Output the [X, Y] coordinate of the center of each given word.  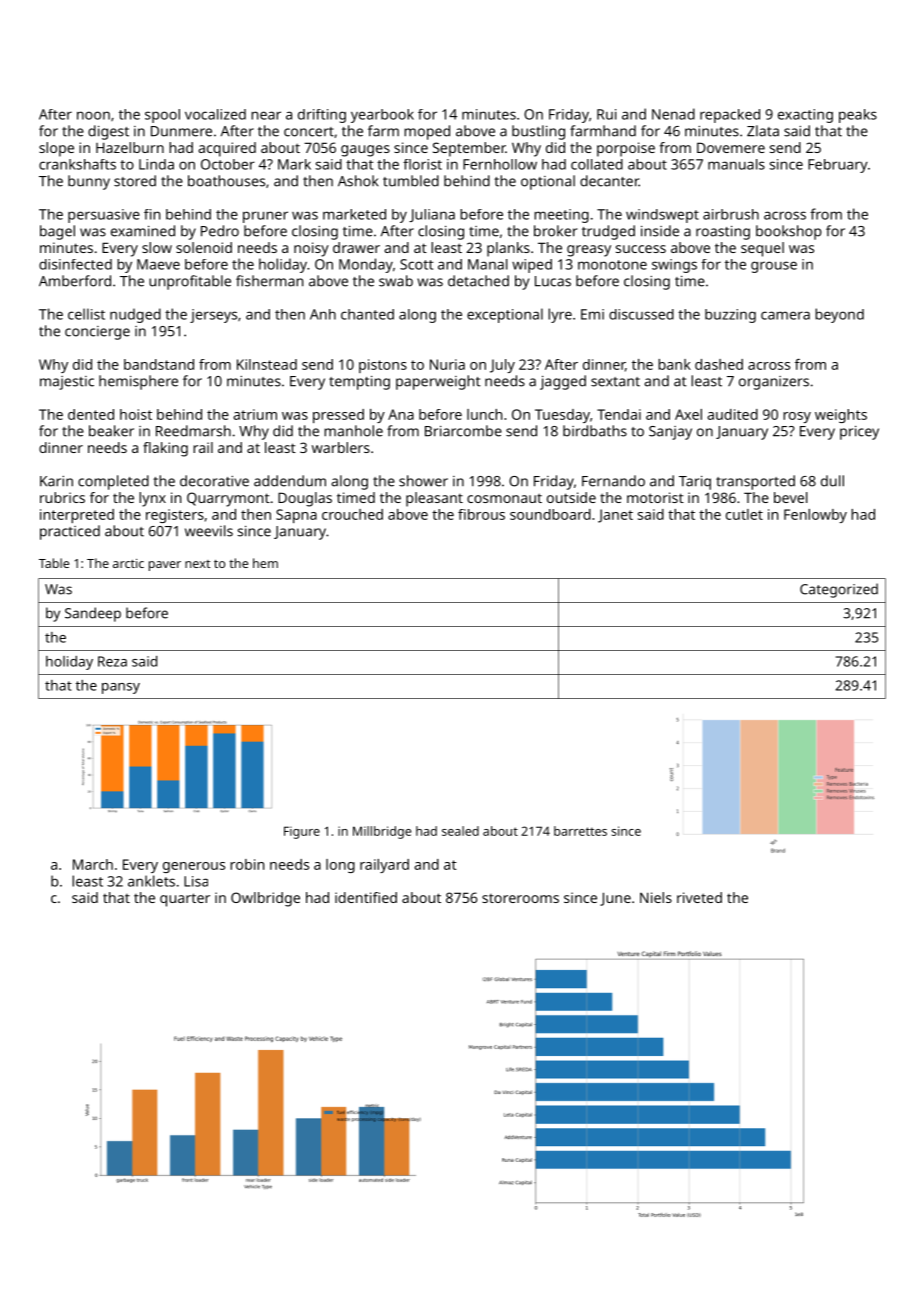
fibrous [481, 514]
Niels [656, 897]
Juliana [432, 215]
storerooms [520, 898]
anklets [151, 881]
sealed [460, 831]
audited [732, 414]
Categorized [839, 590]
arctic [128, 563]
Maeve [158, 264]
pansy [121, 688]
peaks [858, 116]
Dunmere [181, 131]
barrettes [580, 831]
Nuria [447, 364]
